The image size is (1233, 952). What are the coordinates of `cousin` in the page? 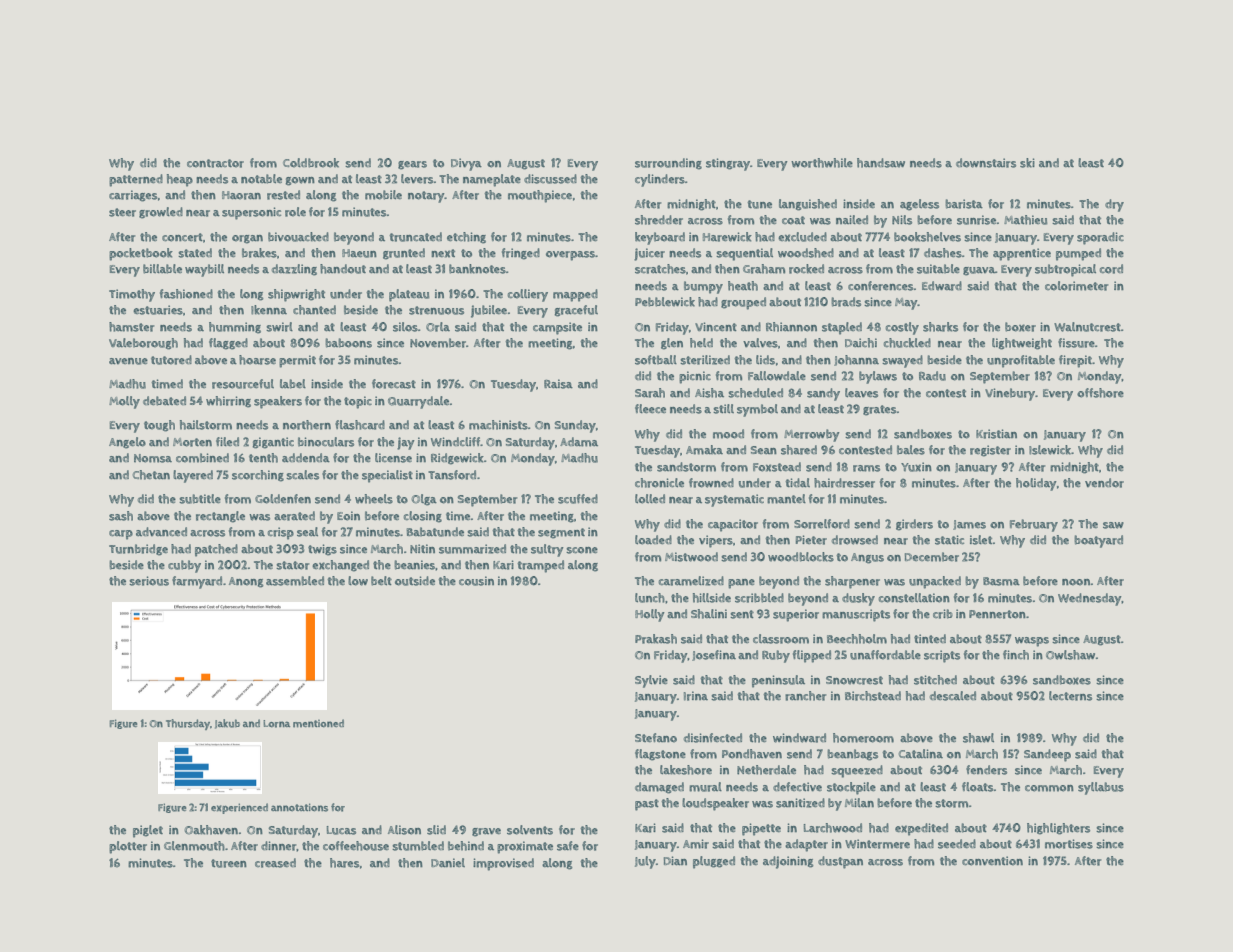 It's located at (476, 581).
